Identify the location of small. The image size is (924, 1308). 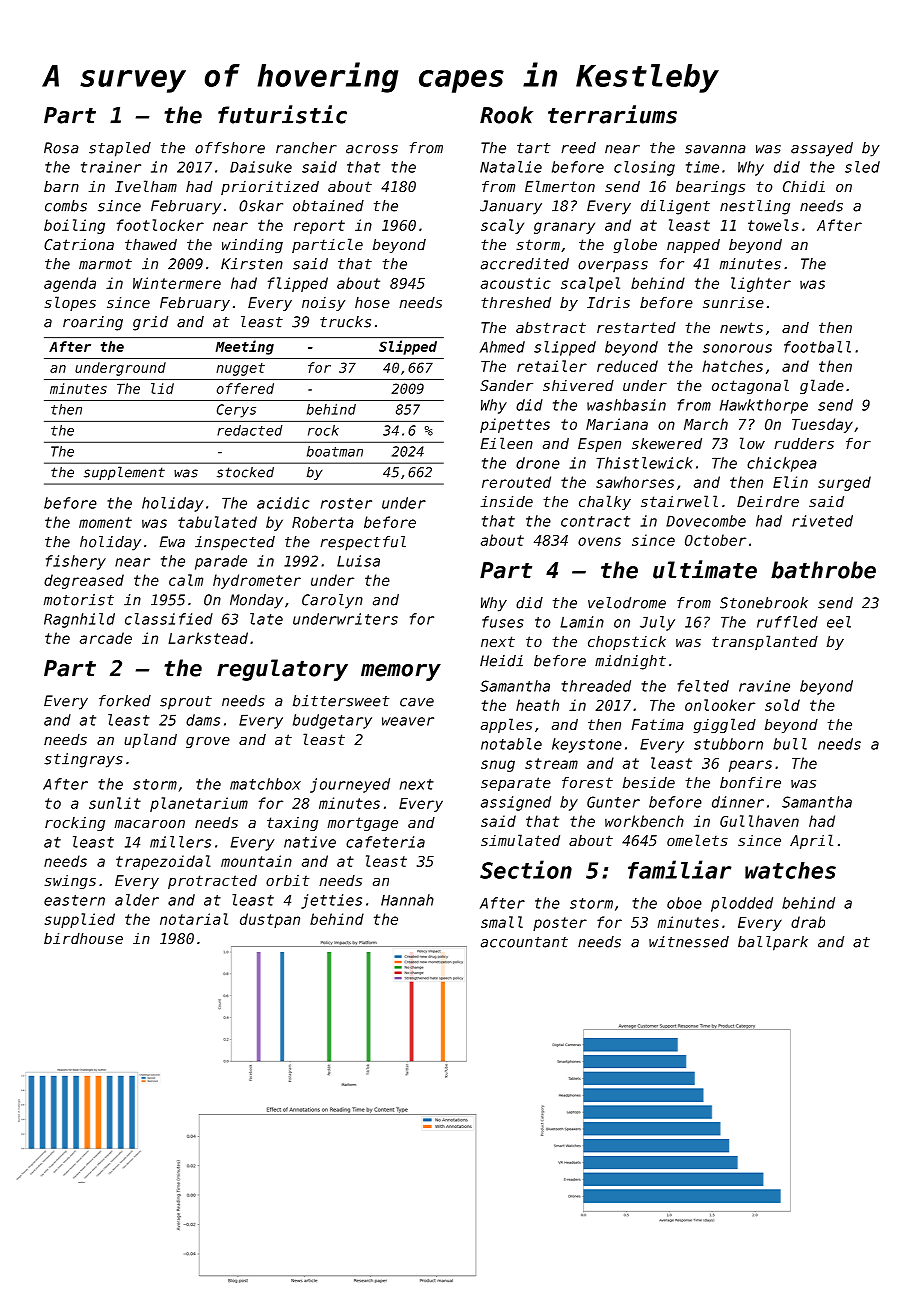
(502, 922).
